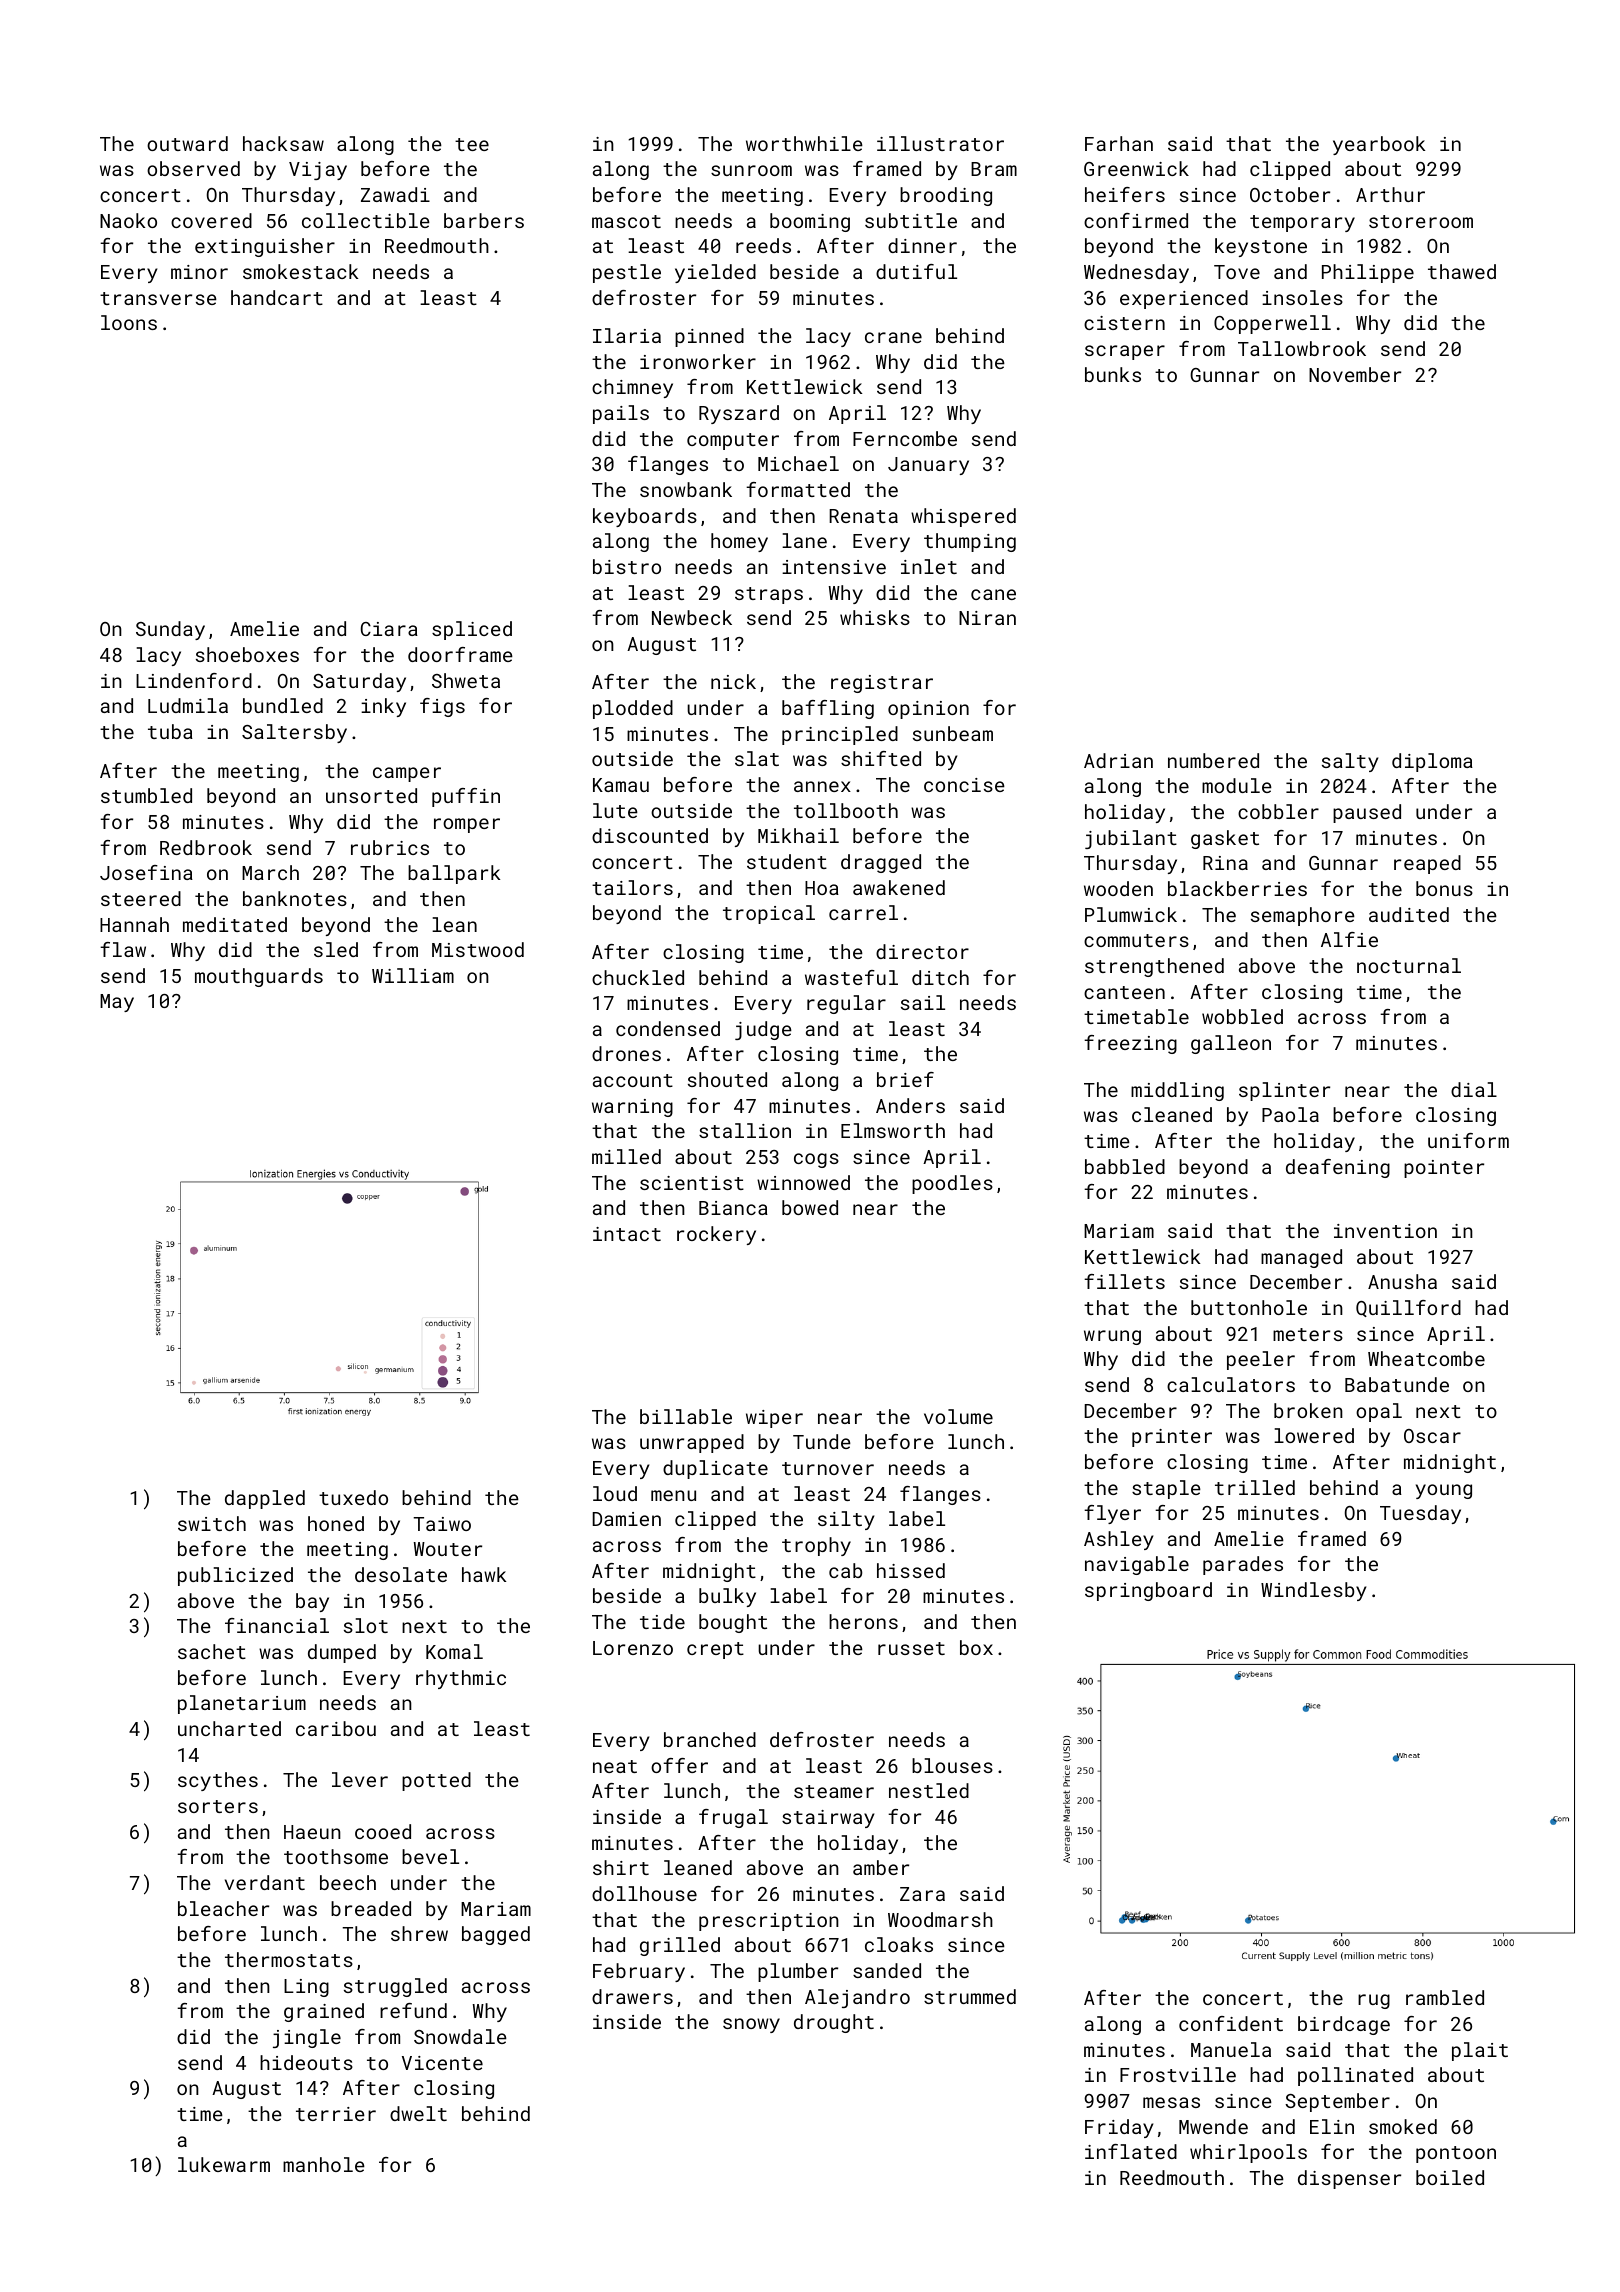 Image resolution: width=1620 pixels, height=2292 pixels. What do you see at coordinates (692, 617) in the page?
I see `Newbeck` at bounding box center [692, 617].
